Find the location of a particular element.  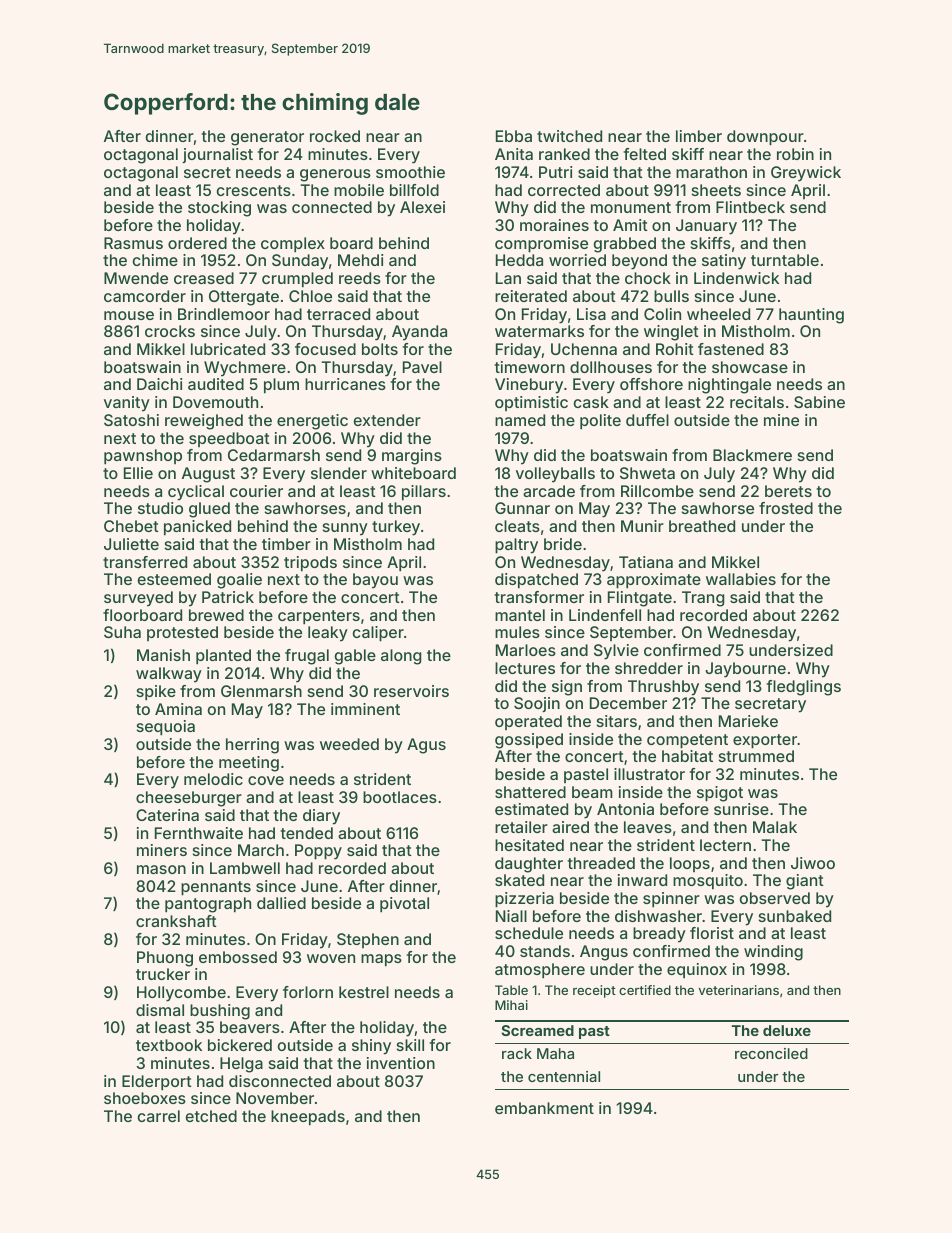

breathed is located at coordinates (702, 526).
